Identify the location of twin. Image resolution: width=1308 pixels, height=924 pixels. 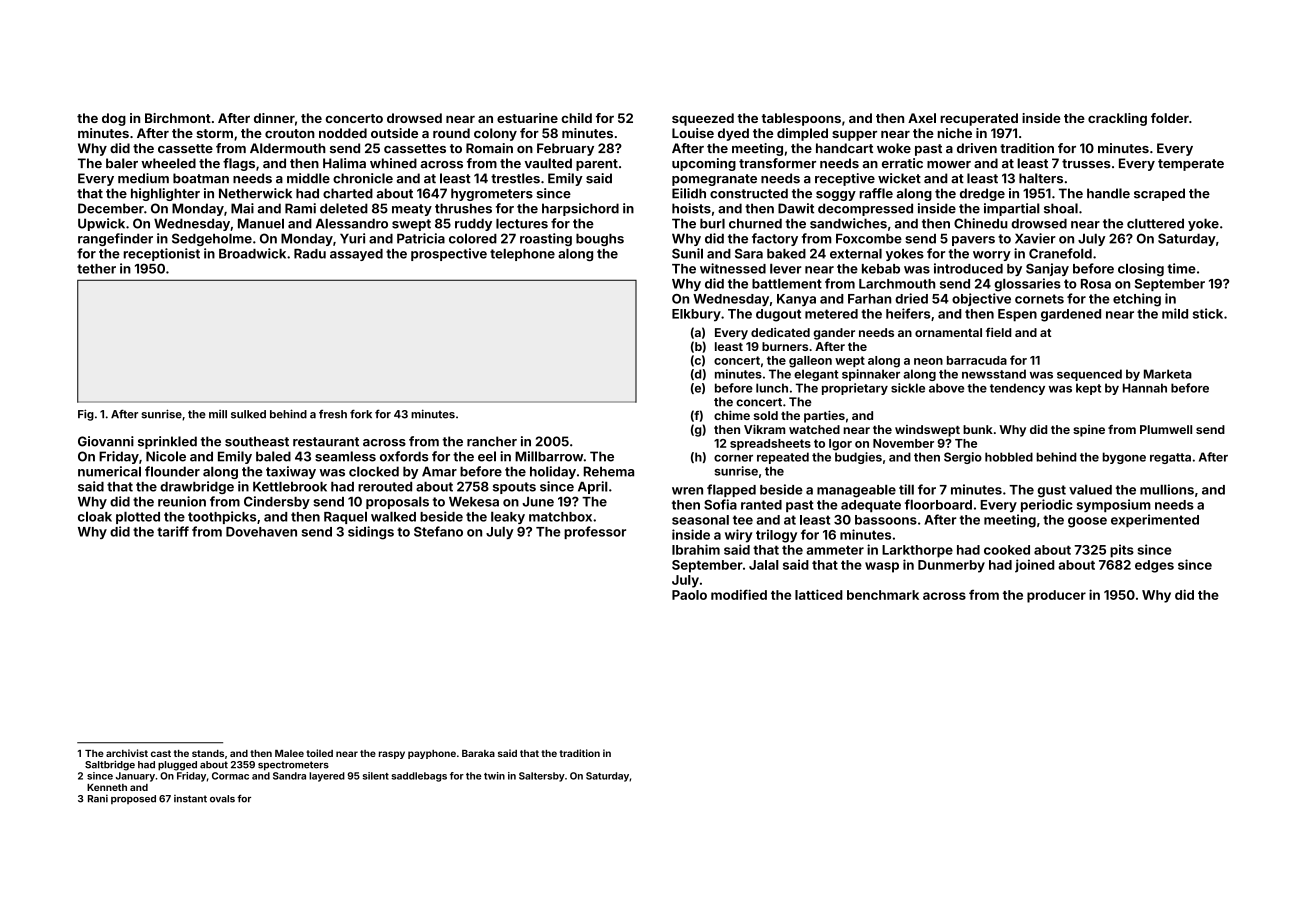
(494, 776).
